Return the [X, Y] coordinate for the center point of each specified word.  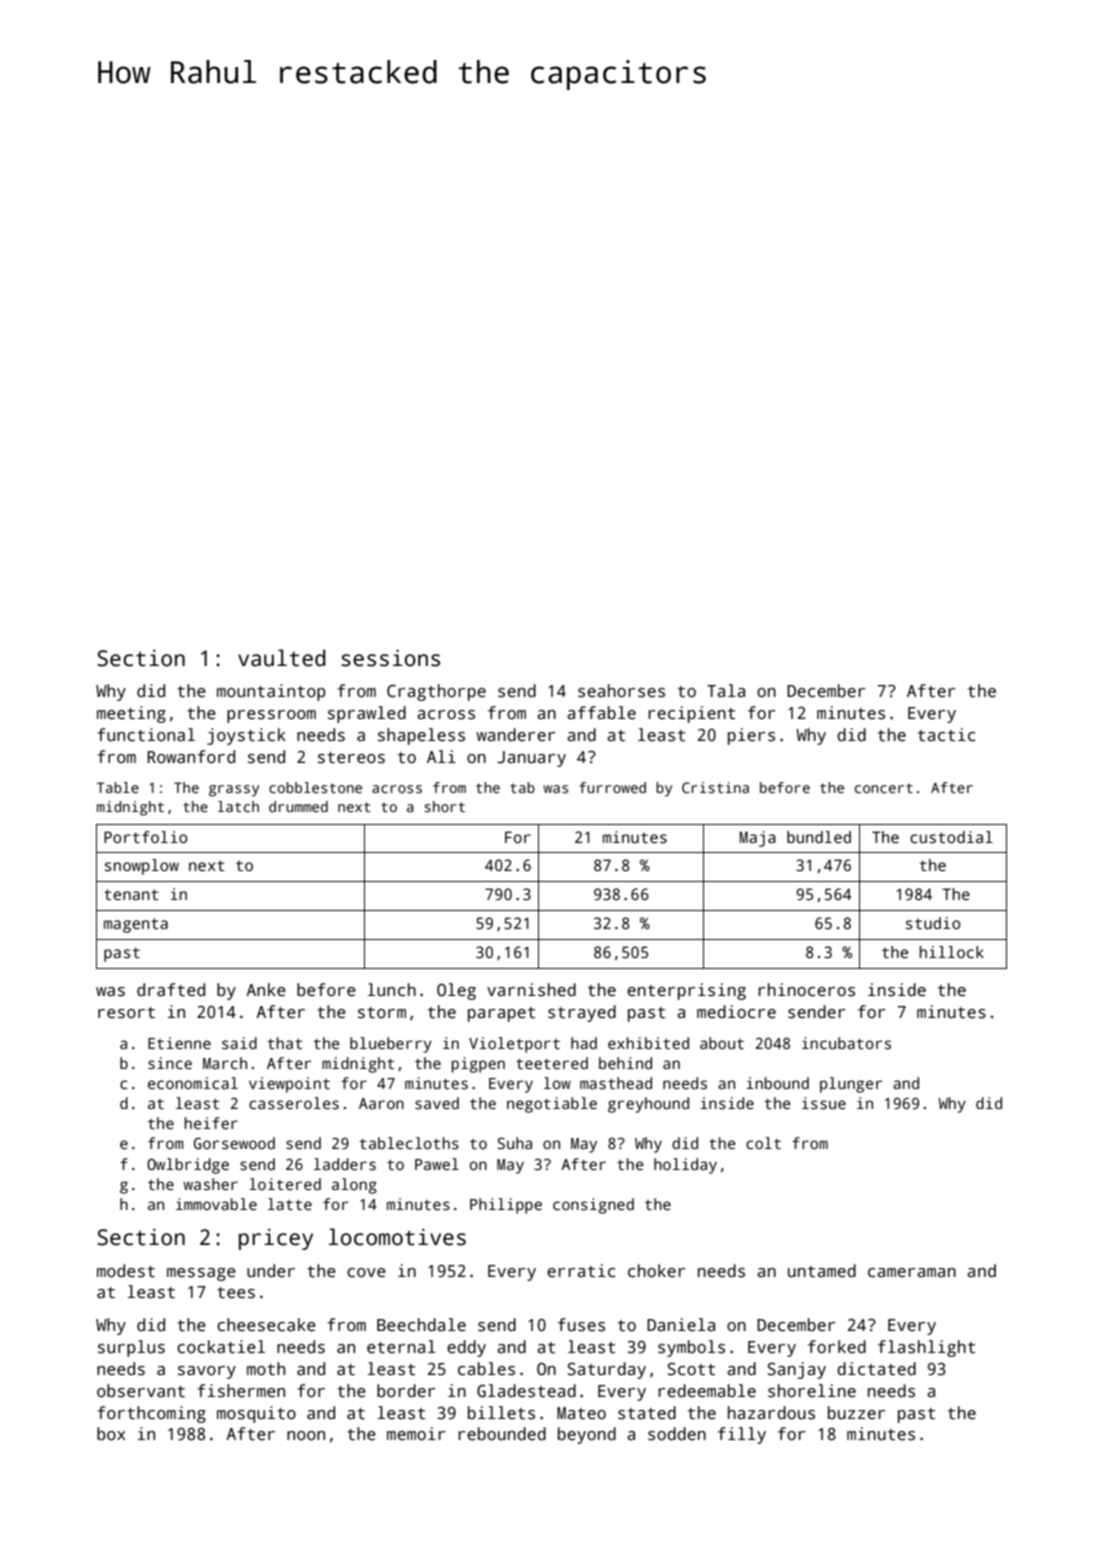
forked [837, 1347]
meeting [131, 714]
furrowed [612, 787]
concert [884, 788]
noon [306, 1436]
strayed [582, 1013]
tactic [946, 735]
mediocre [736, 1012]
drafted [171, 990]
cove [366, 1273]
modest [126, 1271]
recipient [691, 714]
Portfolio [146, 837]
